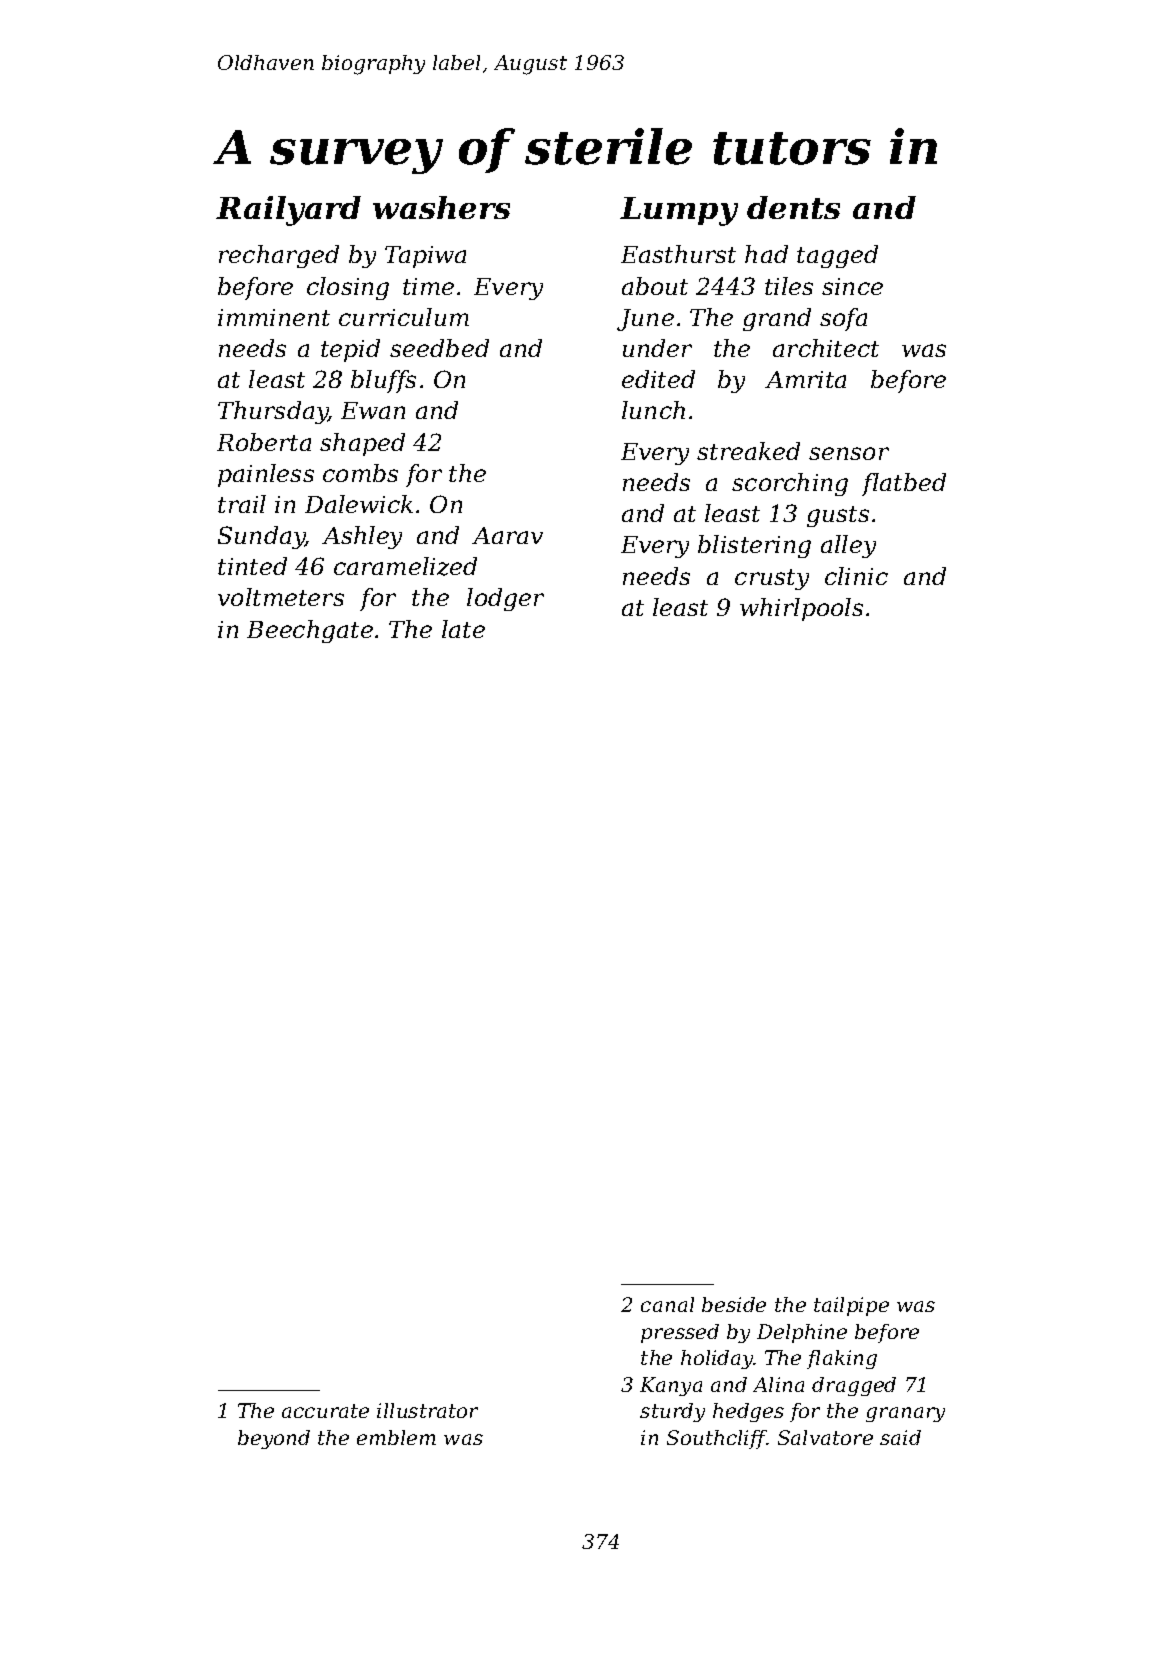  I want to click on clinic, so click(856, 576).
